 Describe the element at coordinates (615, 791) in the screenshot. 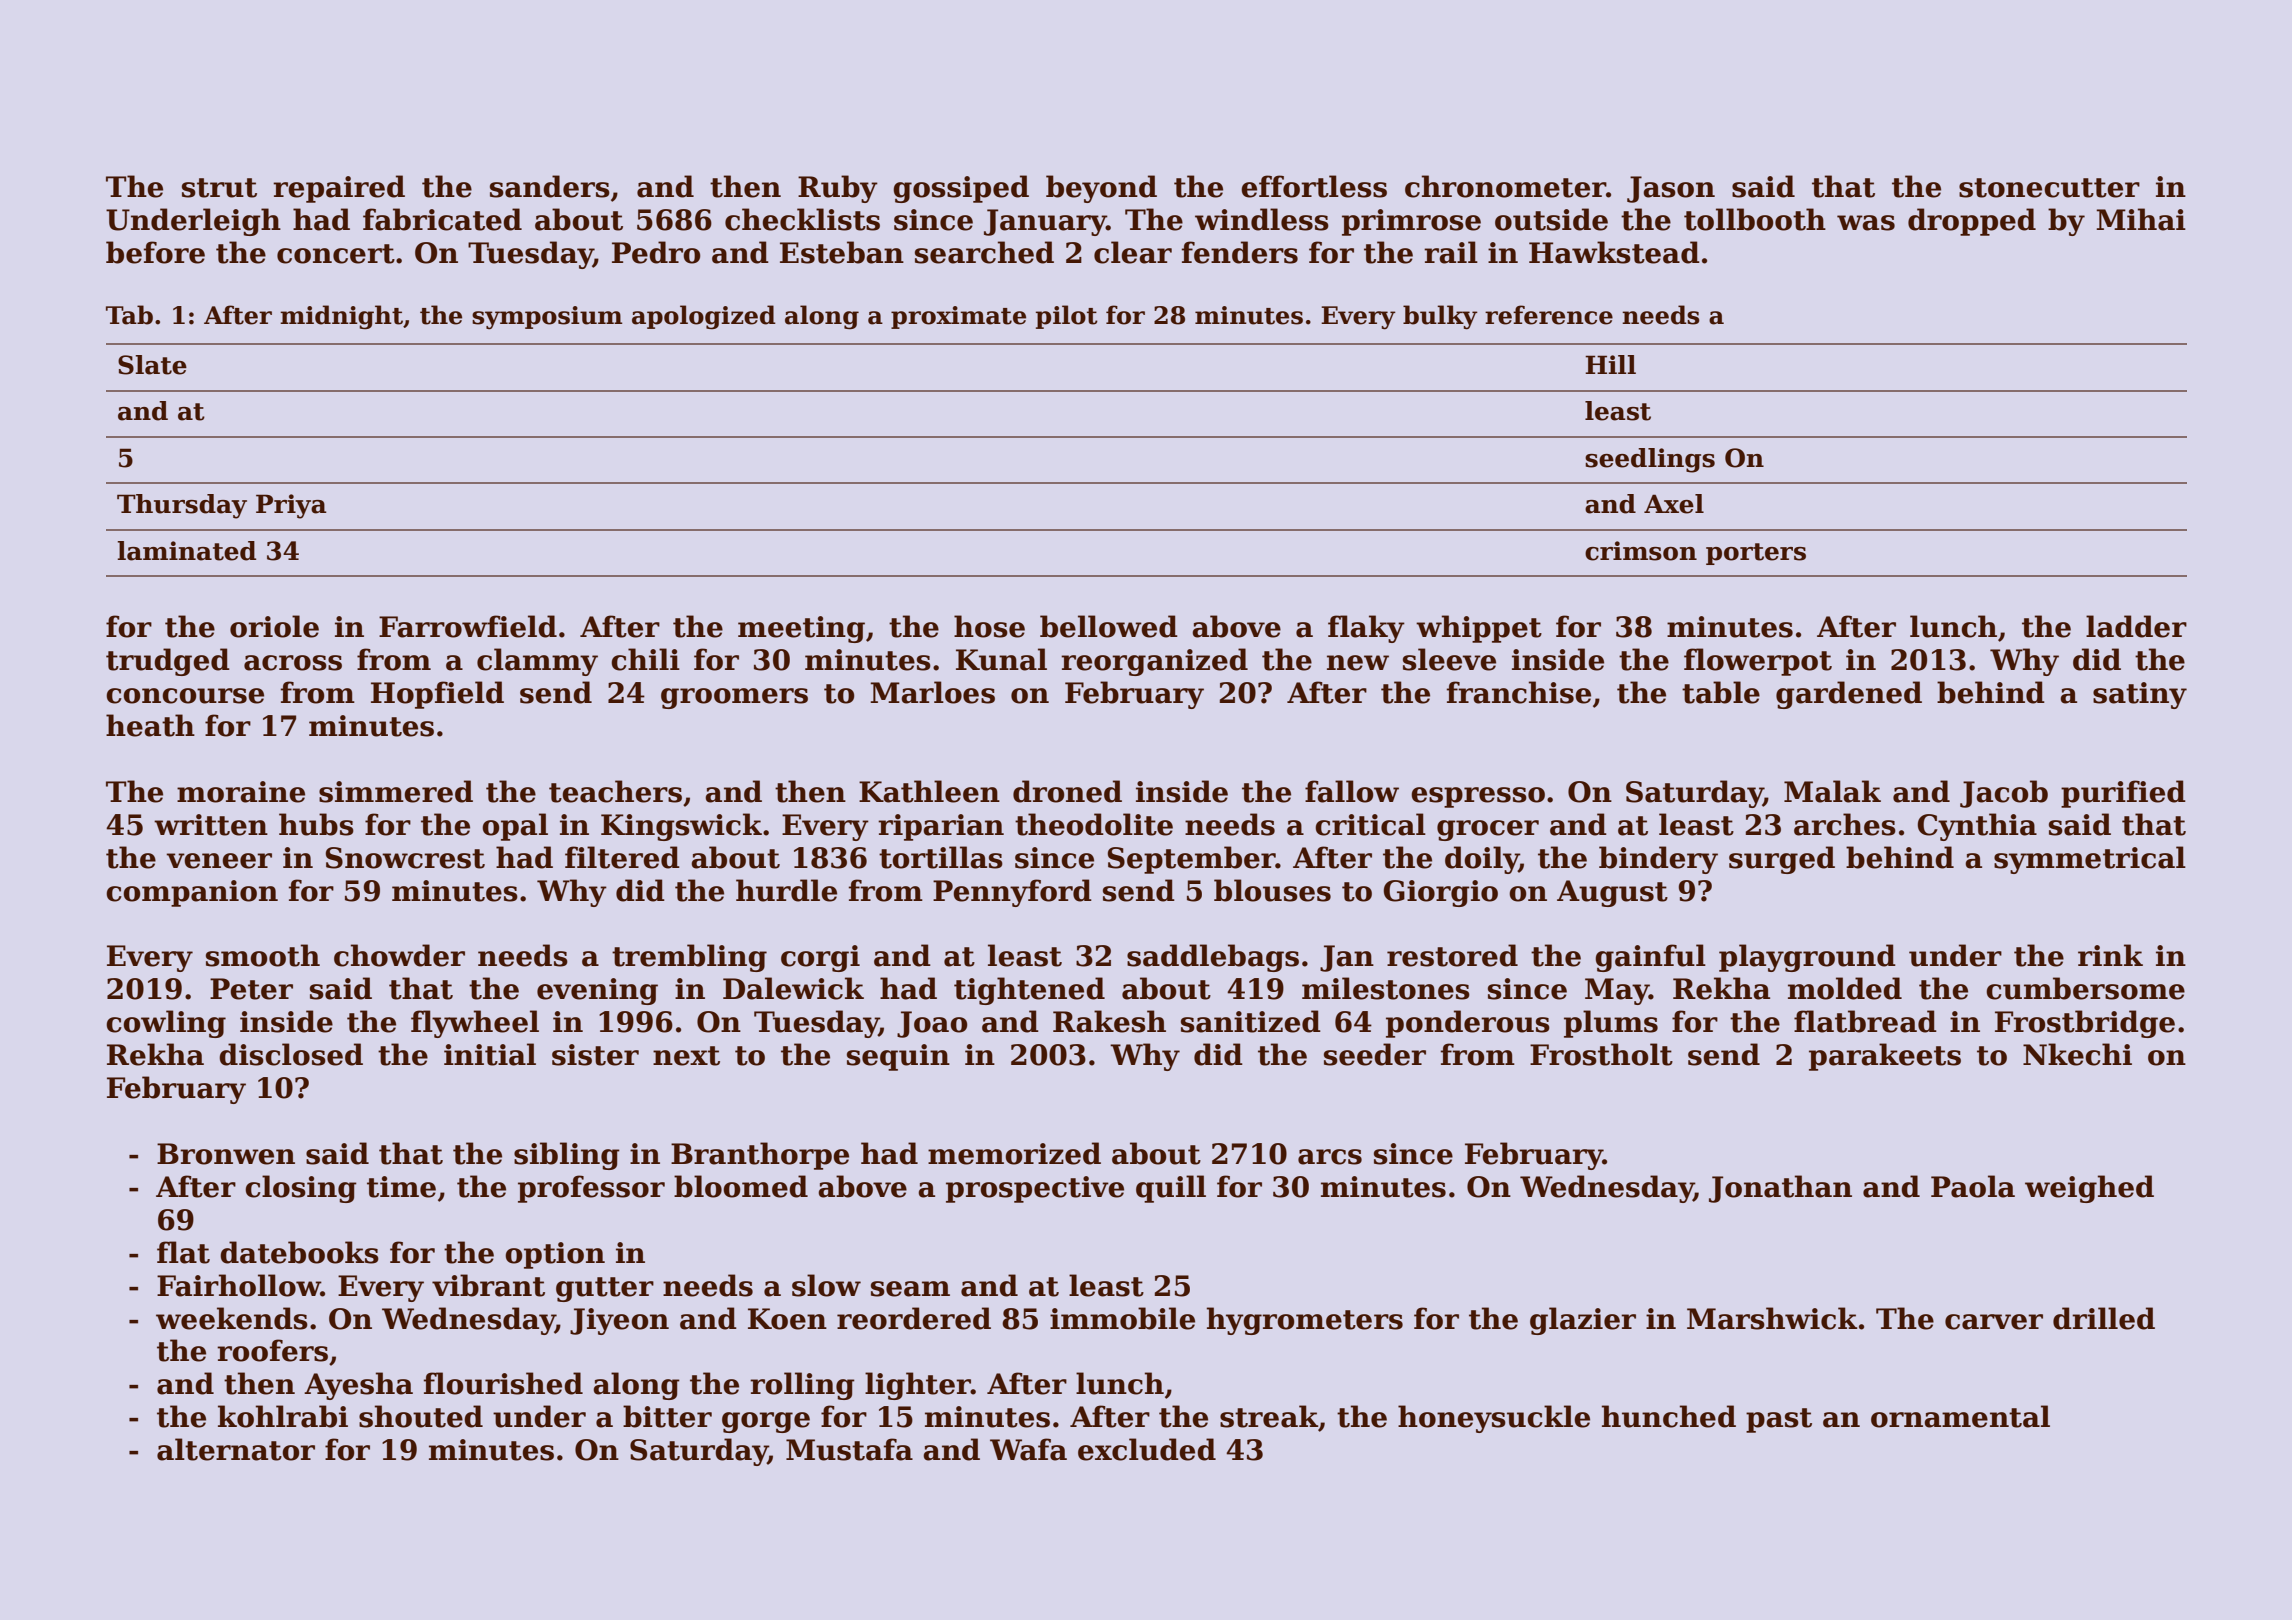

I see `teachers` at that location.
